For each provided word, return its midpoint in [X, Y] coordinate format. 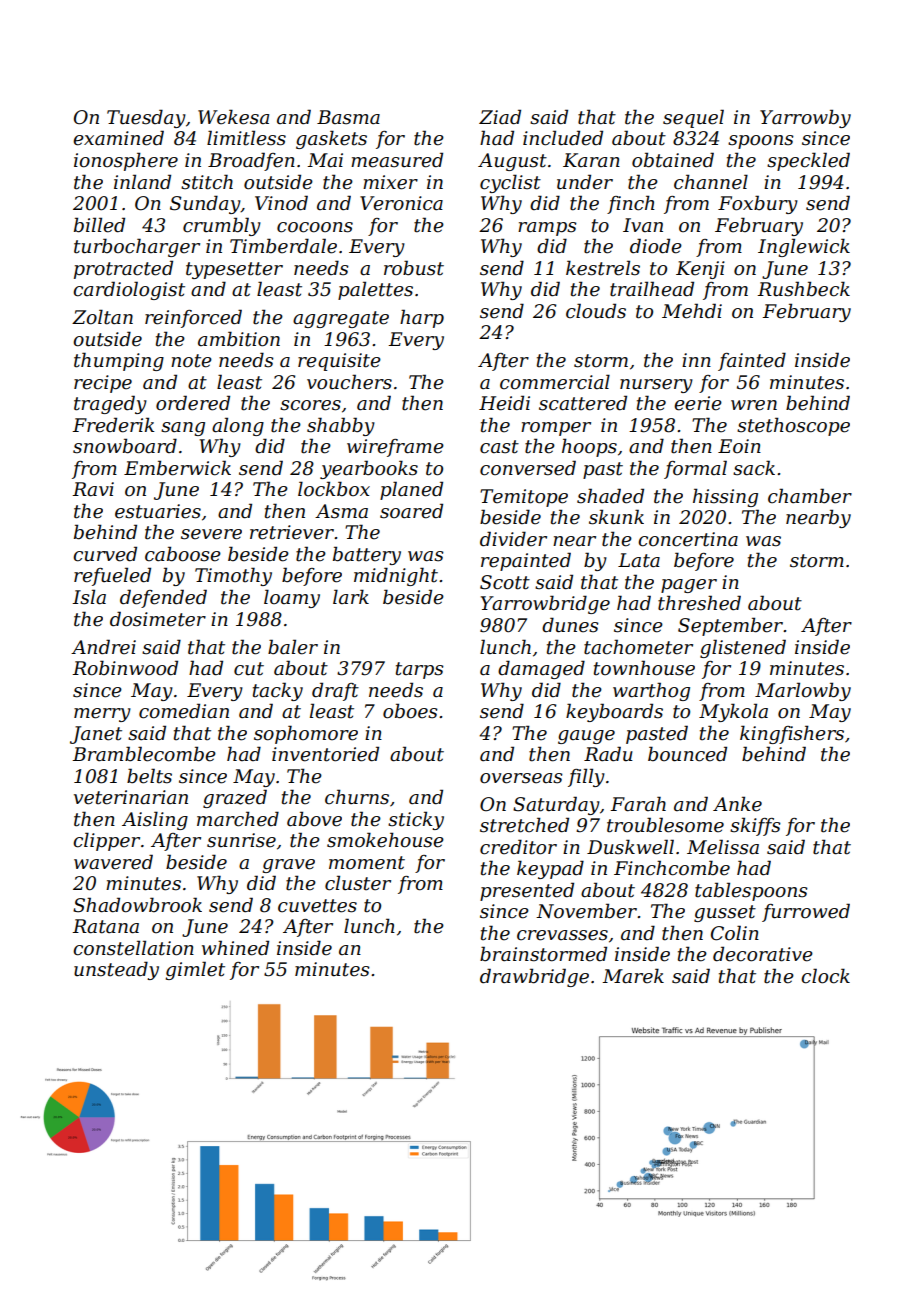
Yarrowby [805, 118]
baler [293, 647]
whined [235, 948]
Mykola [733, 712]
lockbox [334, 489]
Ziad [500, 117]
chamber [810, 496]
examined [118, 138]
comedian [184, 711]
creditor [518, 847]
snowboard [125, 446]
